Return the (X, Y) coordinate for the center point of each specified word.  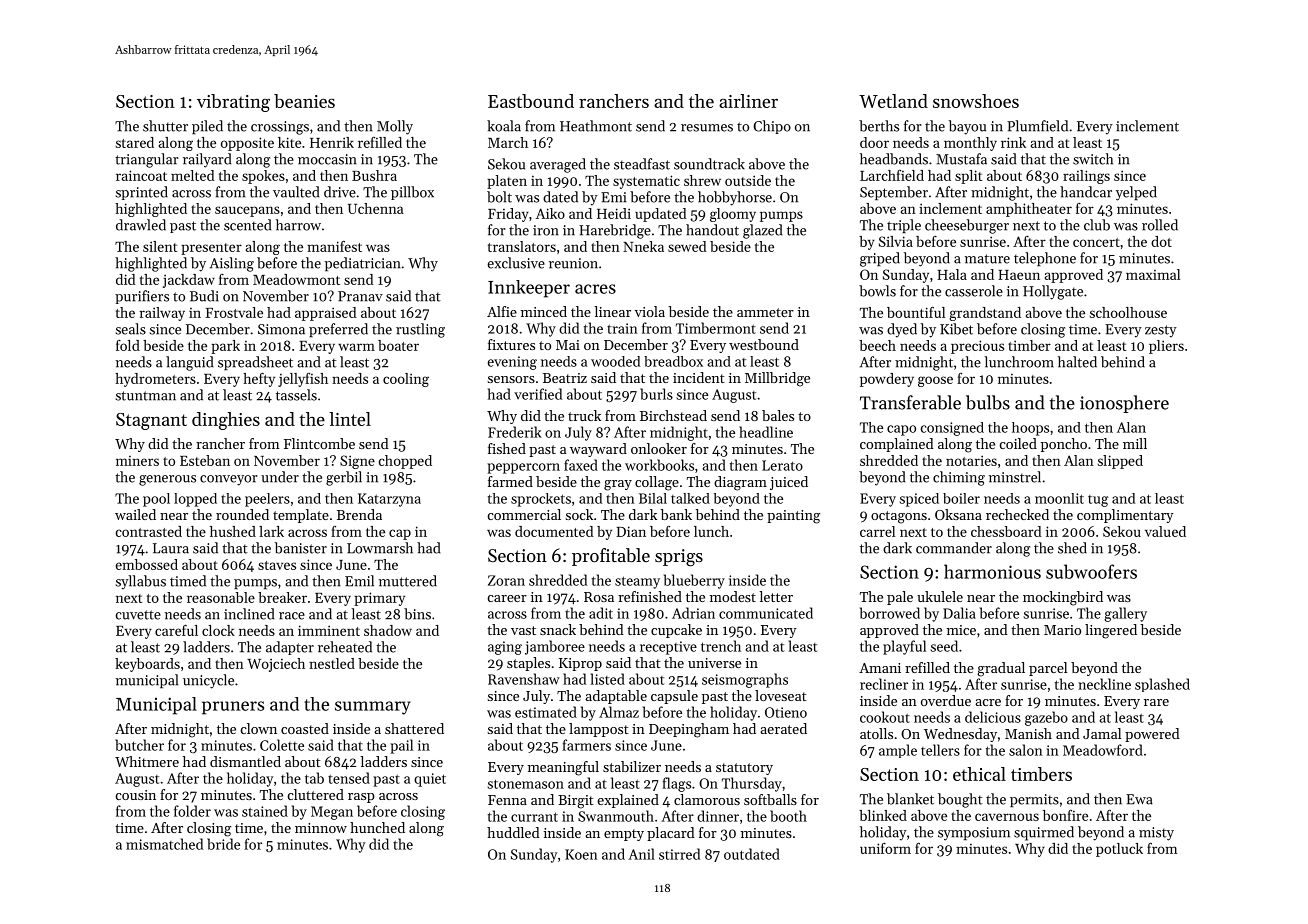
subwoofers (1091, 571)
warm (356, 347)
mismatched (164, 844)
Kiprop (580, 664)
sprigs (679, 558)
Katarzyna (389, 500)
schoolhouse (1128, 312)
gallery (1125, 614)
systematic (646, 182)
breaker (282, 597)
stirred (679, 854)
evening (512, 363)
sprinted (142, 193)
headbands (894, 159)
